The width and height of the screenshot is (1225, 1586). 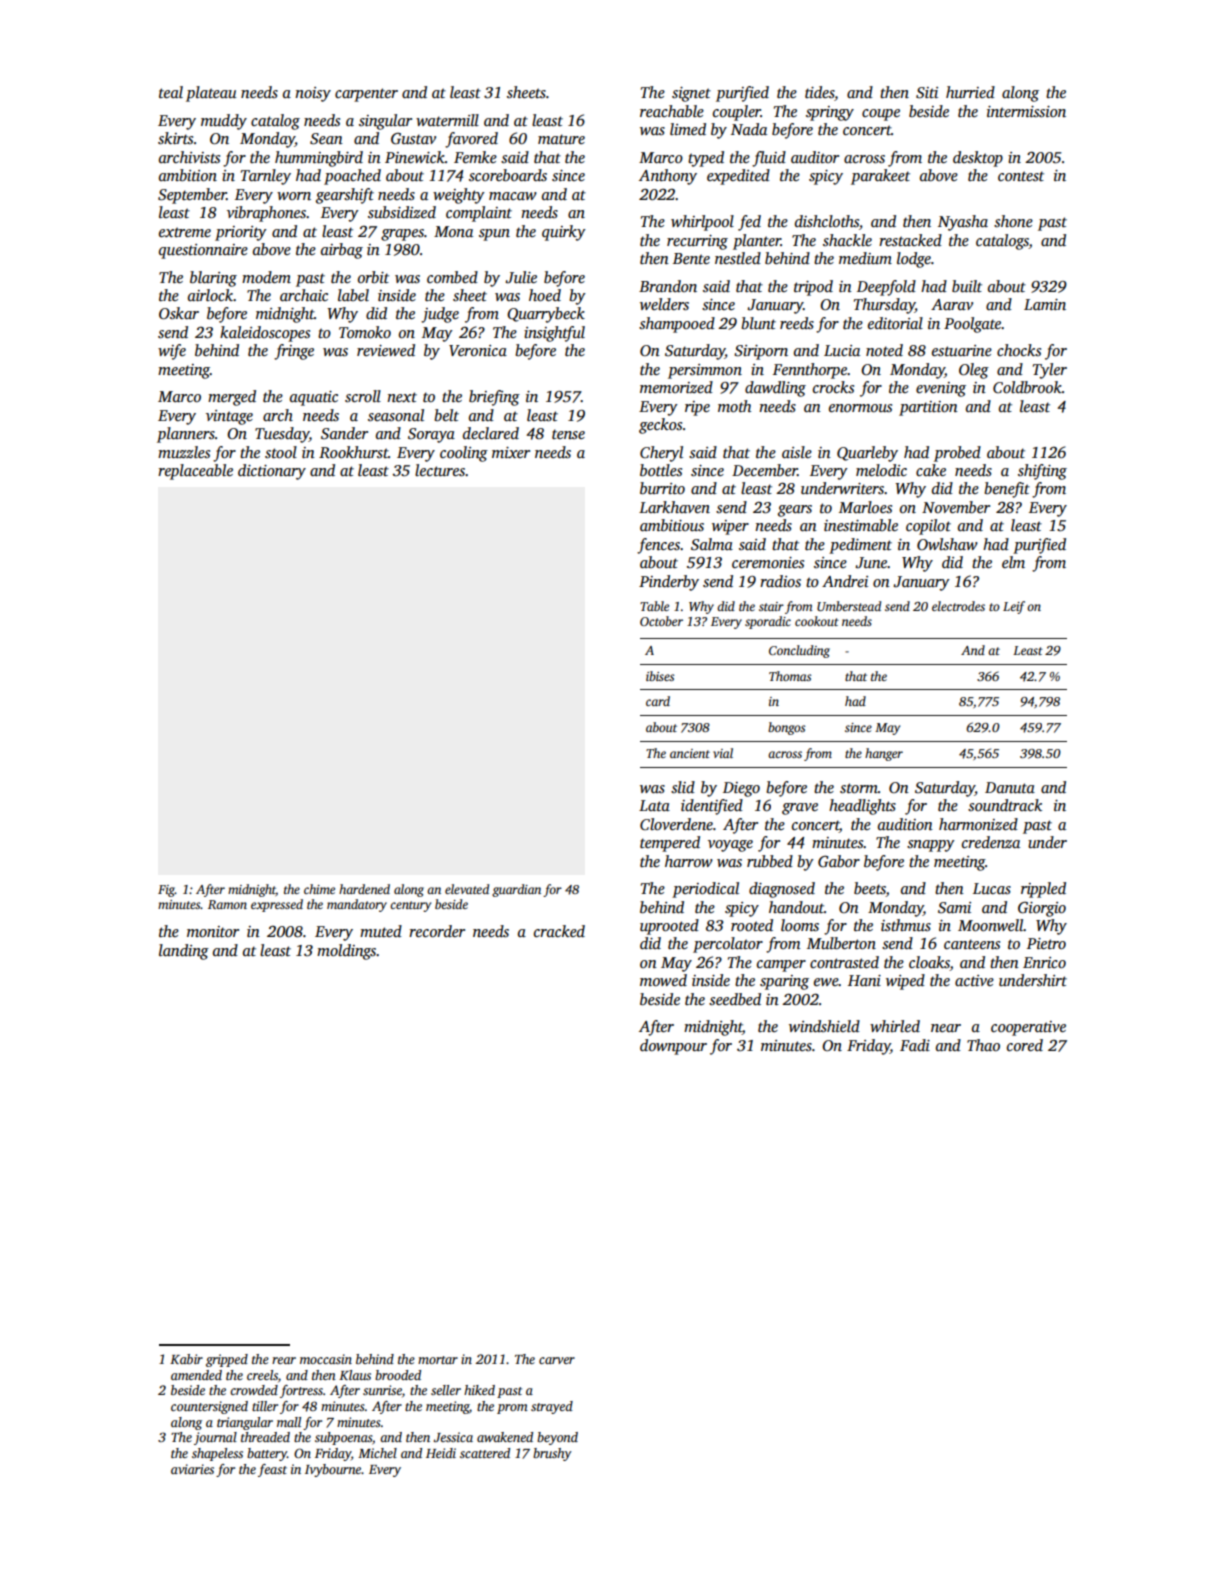 What do you see at coordinates (1010, 787) in the screenshot?
I see `Danuta` at bounding box center [1010, 787].
